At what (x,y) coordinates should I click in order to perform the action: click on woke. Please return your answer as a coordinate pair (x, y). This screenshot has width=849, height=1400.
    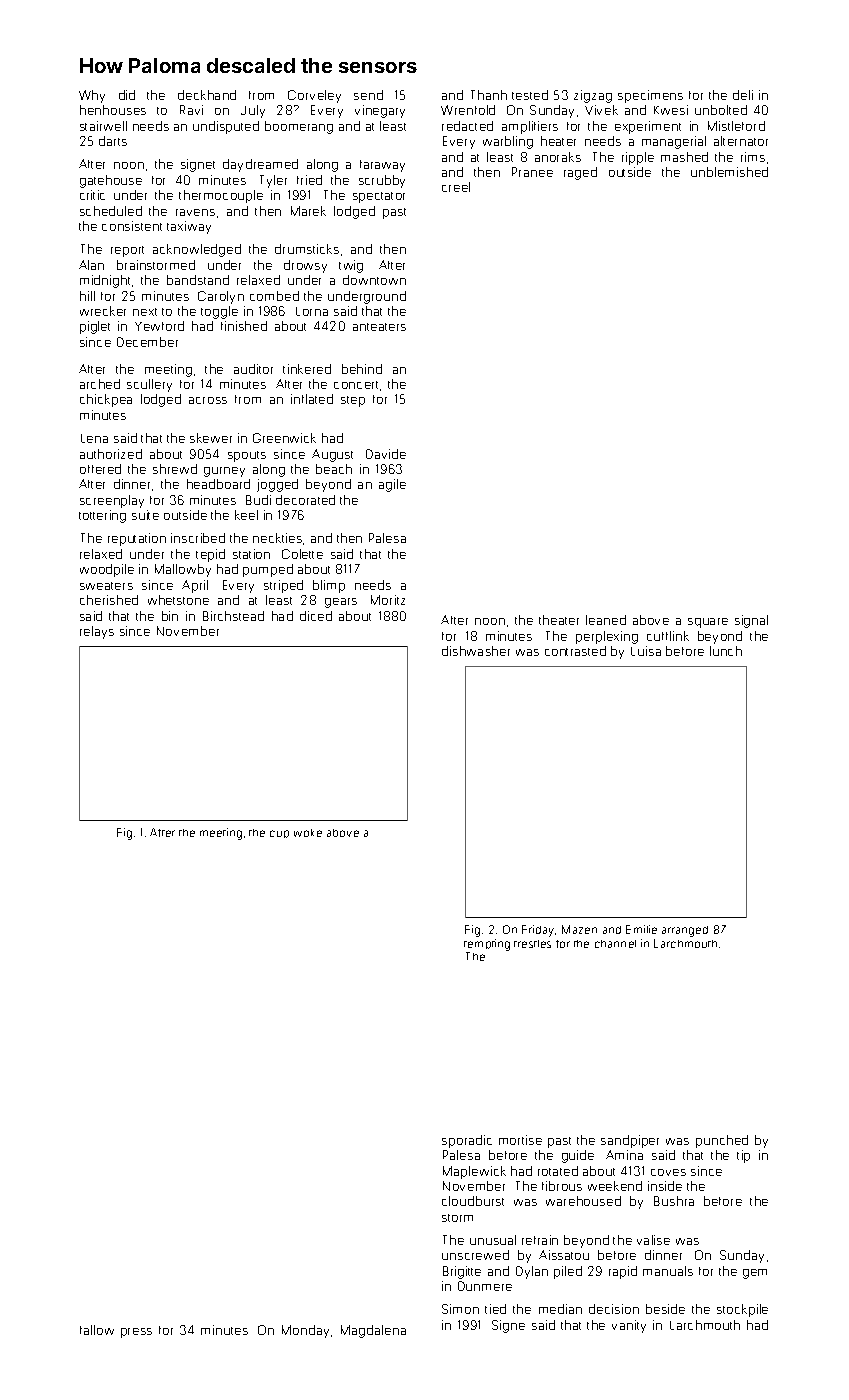
    Looking at the image, I should click on (308, 833).
